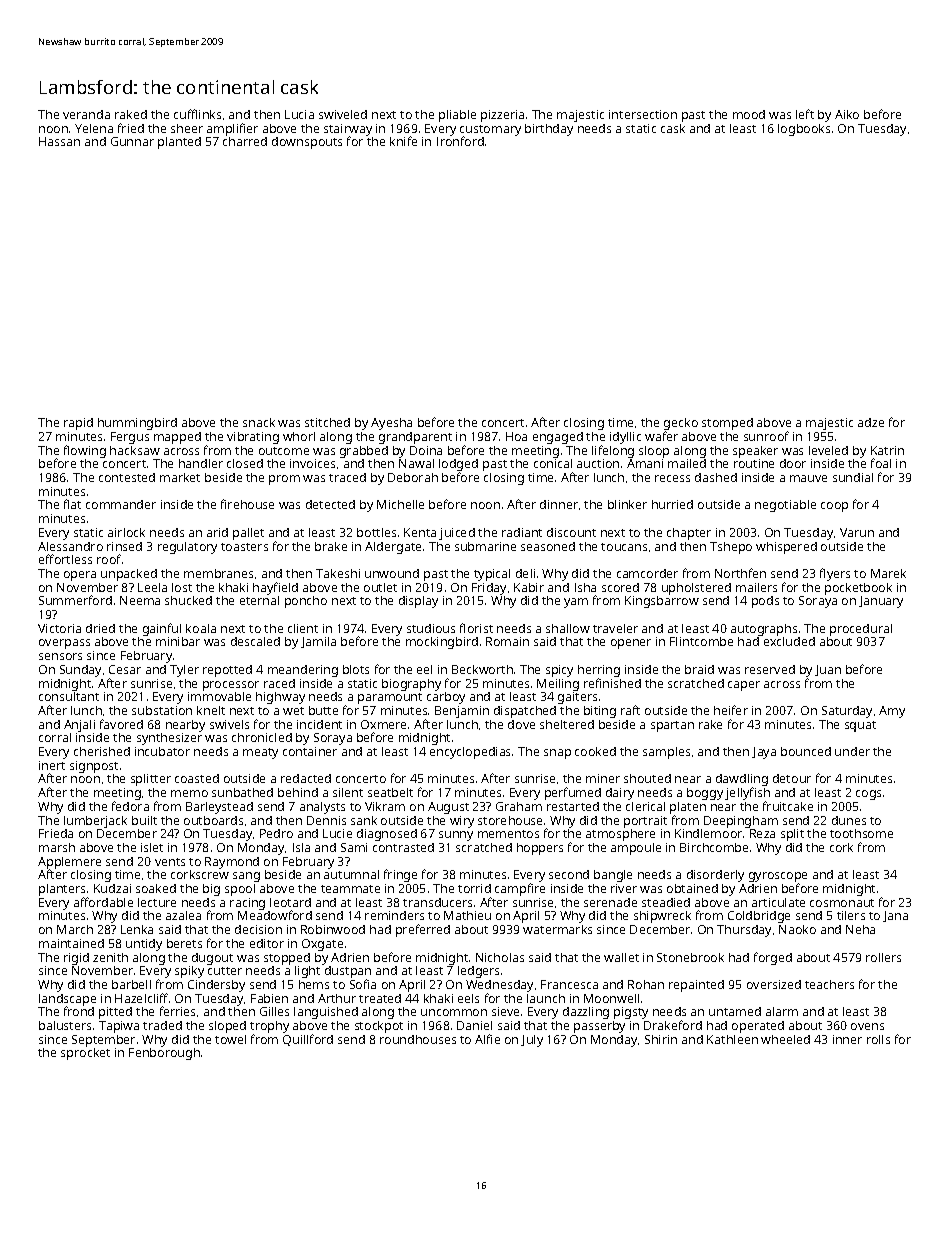 This screenshot has height=1233, width=952. Describe the element at coordinates (79, 726) in the screenshot. I see `Anjali` at that location.
